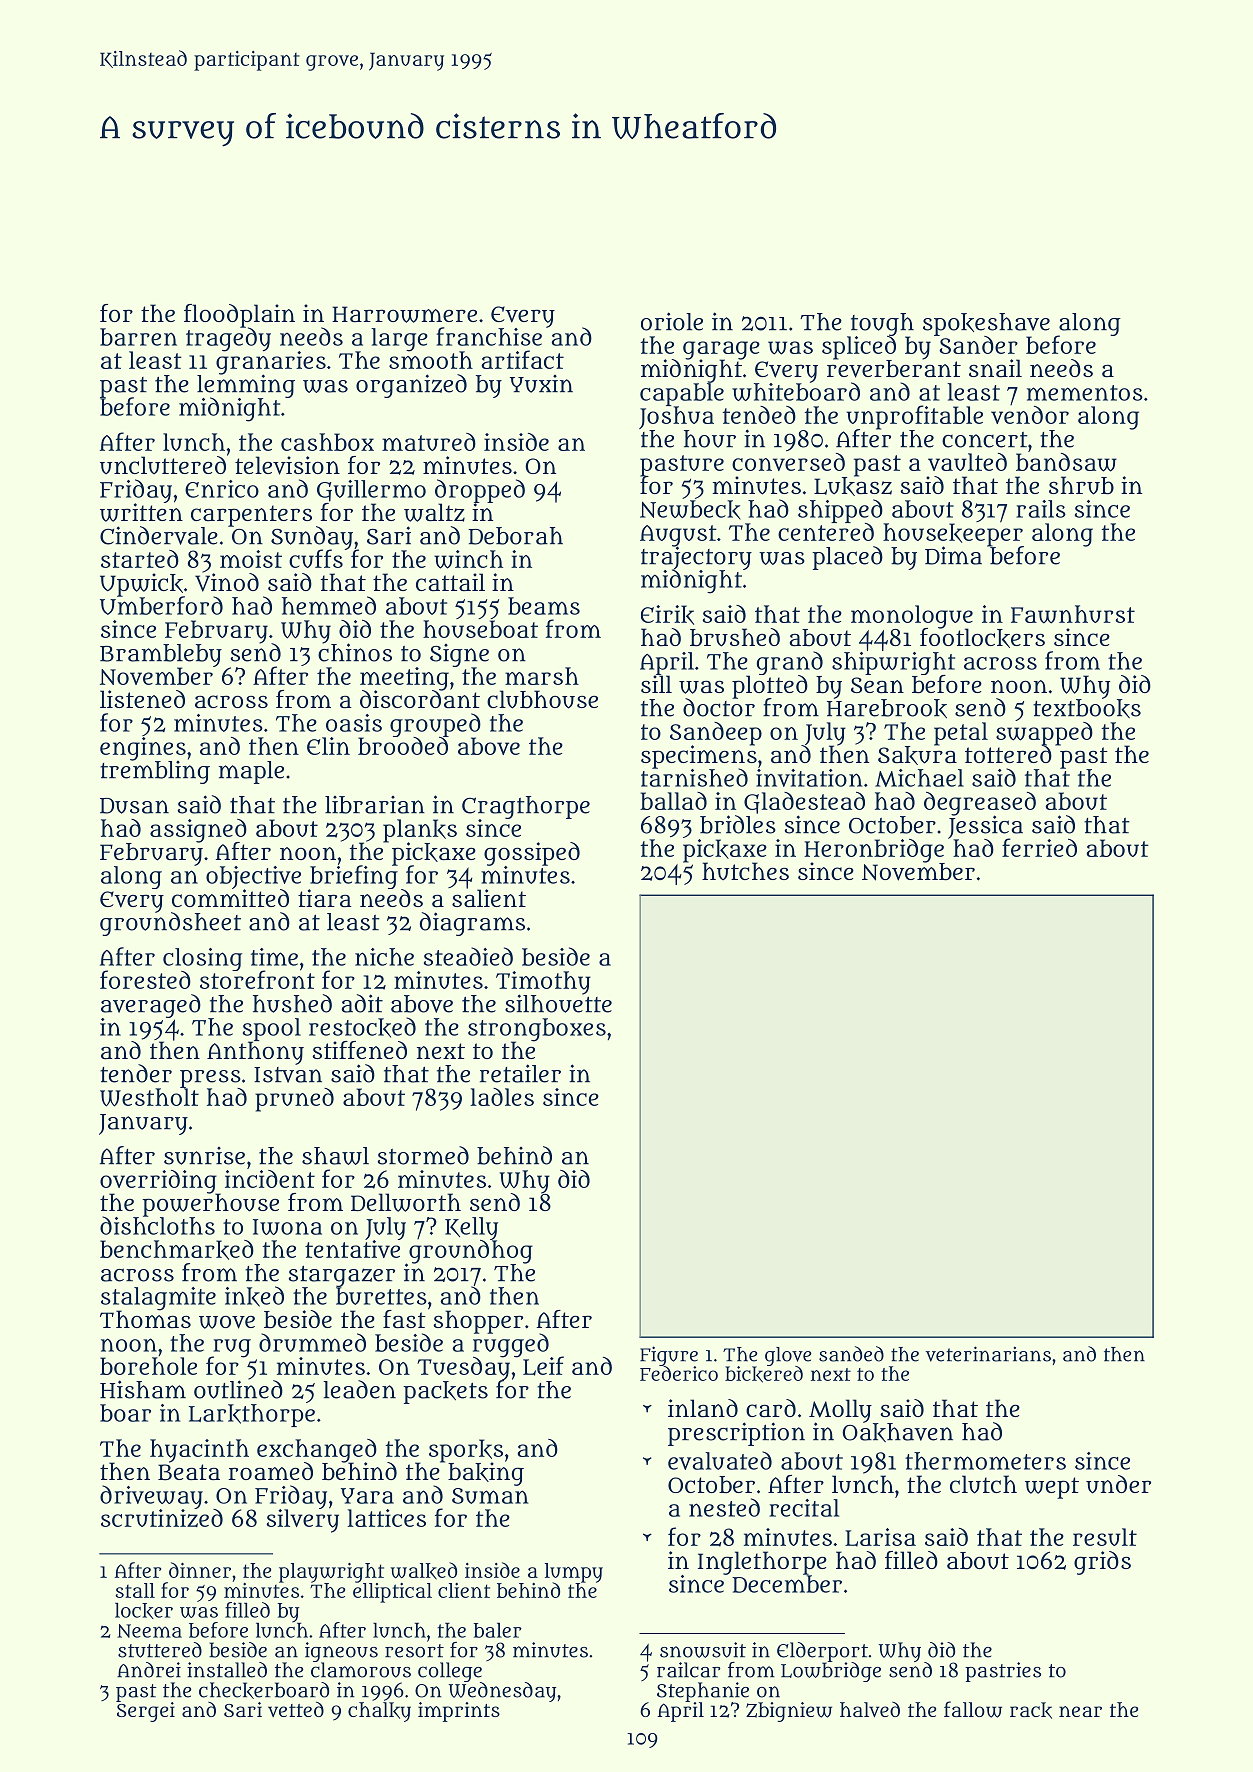 Image resolution: width=1253 pixels, height=1772 pixels. Describe the element at coordinates (163, 465) in the screenshot. I see `uncluttered` at that location.
